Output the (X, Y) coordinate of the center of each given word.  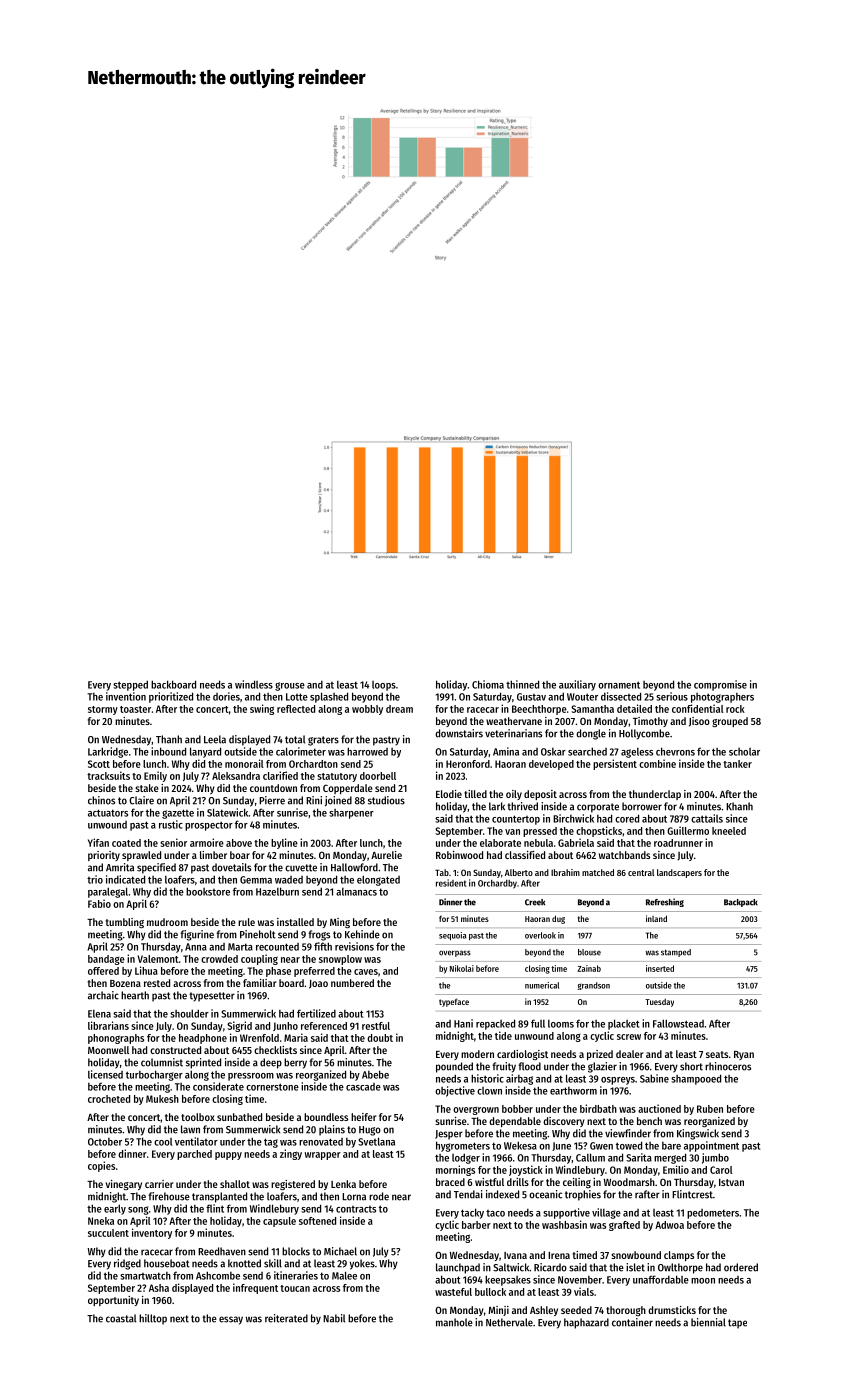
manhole (454, 1322)
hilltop (153, 1319)
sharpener (351, 814)
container (632, 1322)
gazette (178, 814)
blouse (589, 952)
